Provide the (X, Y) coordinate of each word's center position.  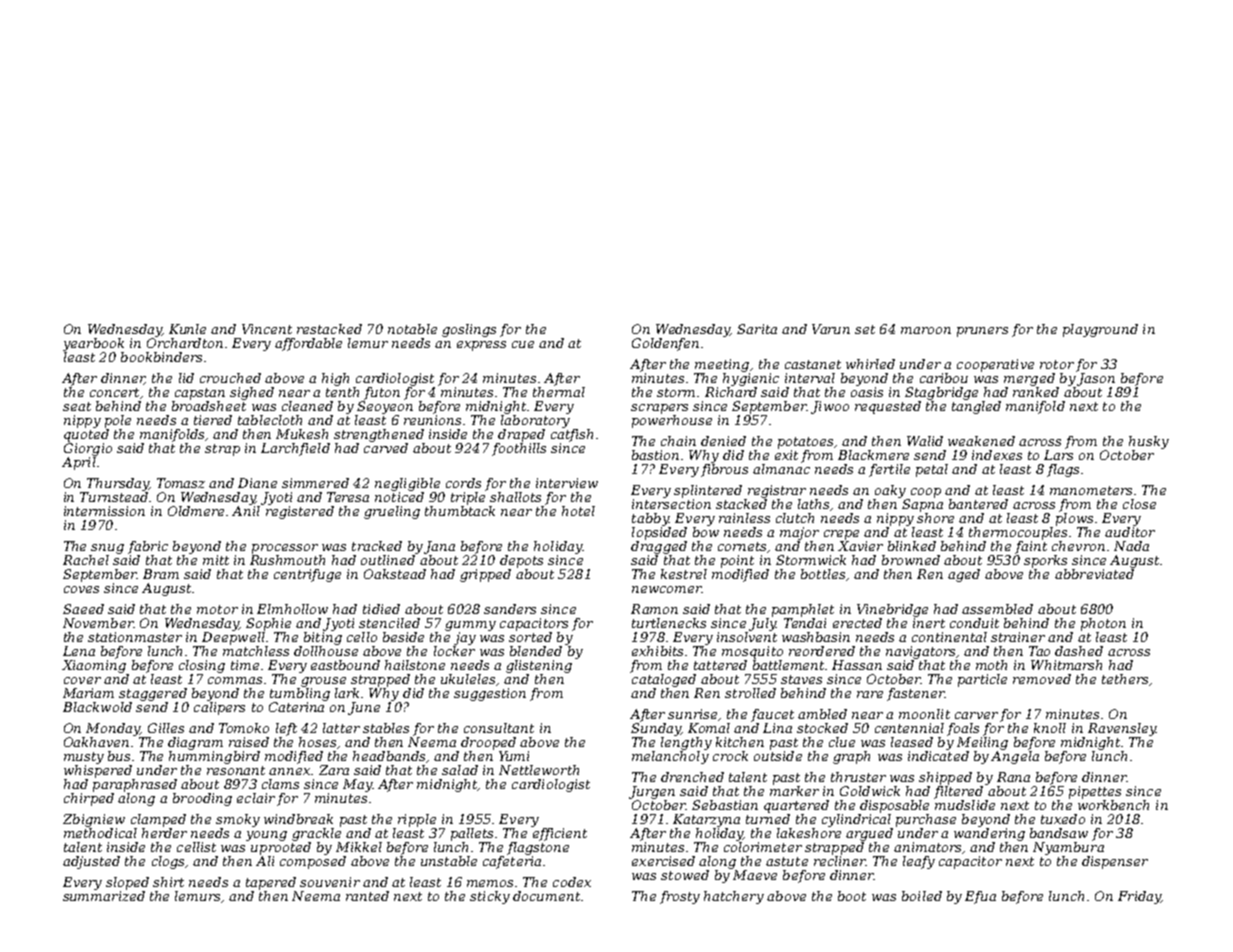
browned (911, 560)
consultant (499, 728)
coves (81, 589)
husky (1149, 442)
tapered (271, 883)
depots (521, 561)
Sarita (757, 329)
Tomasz (181, 483)
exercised (663, 861)
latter (341, 728)
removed (1042, 679)
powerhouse (672, 421)
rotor (1057, 364)
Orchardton (185, 343)
